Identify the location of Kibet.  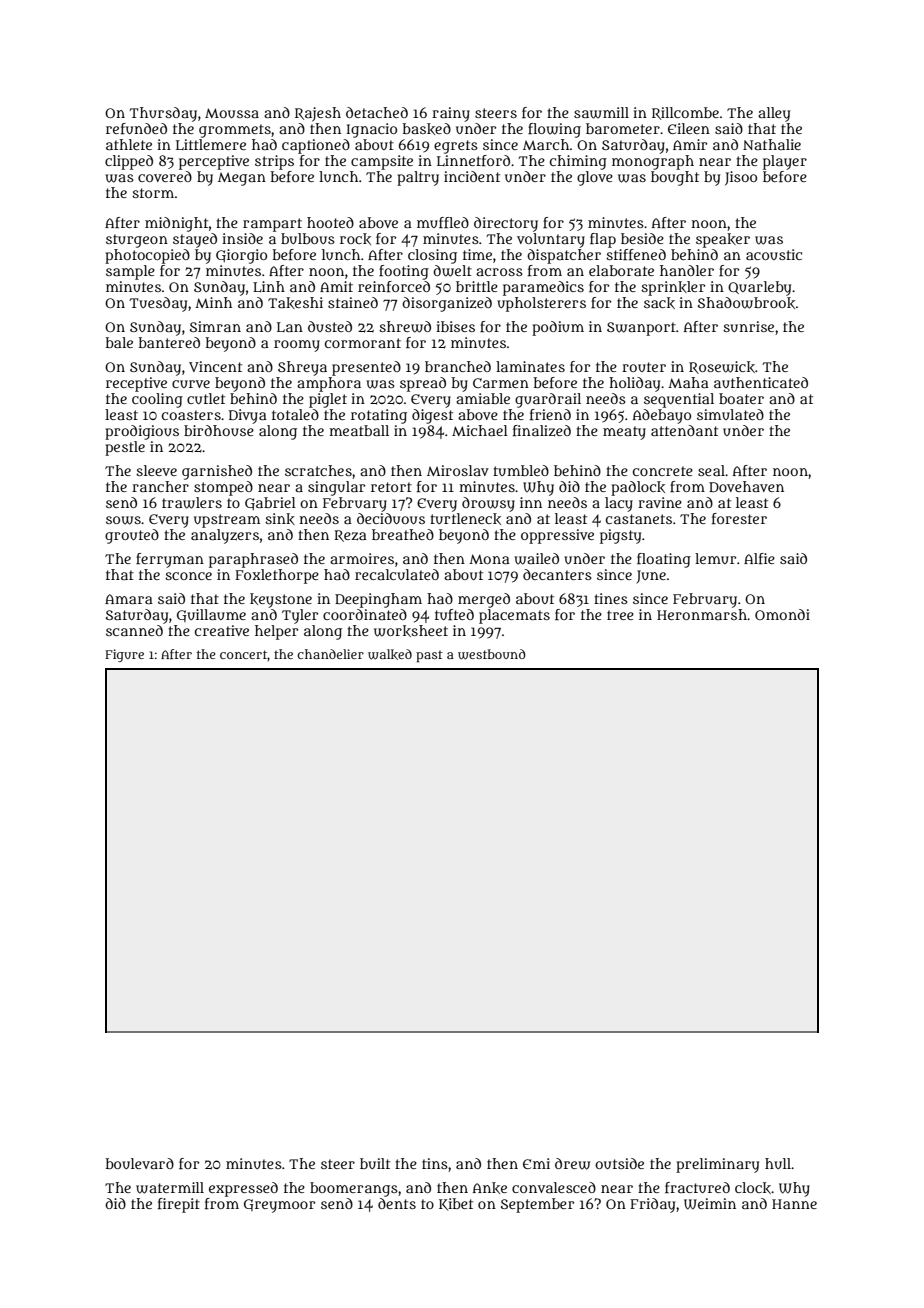
(456, 1204).
